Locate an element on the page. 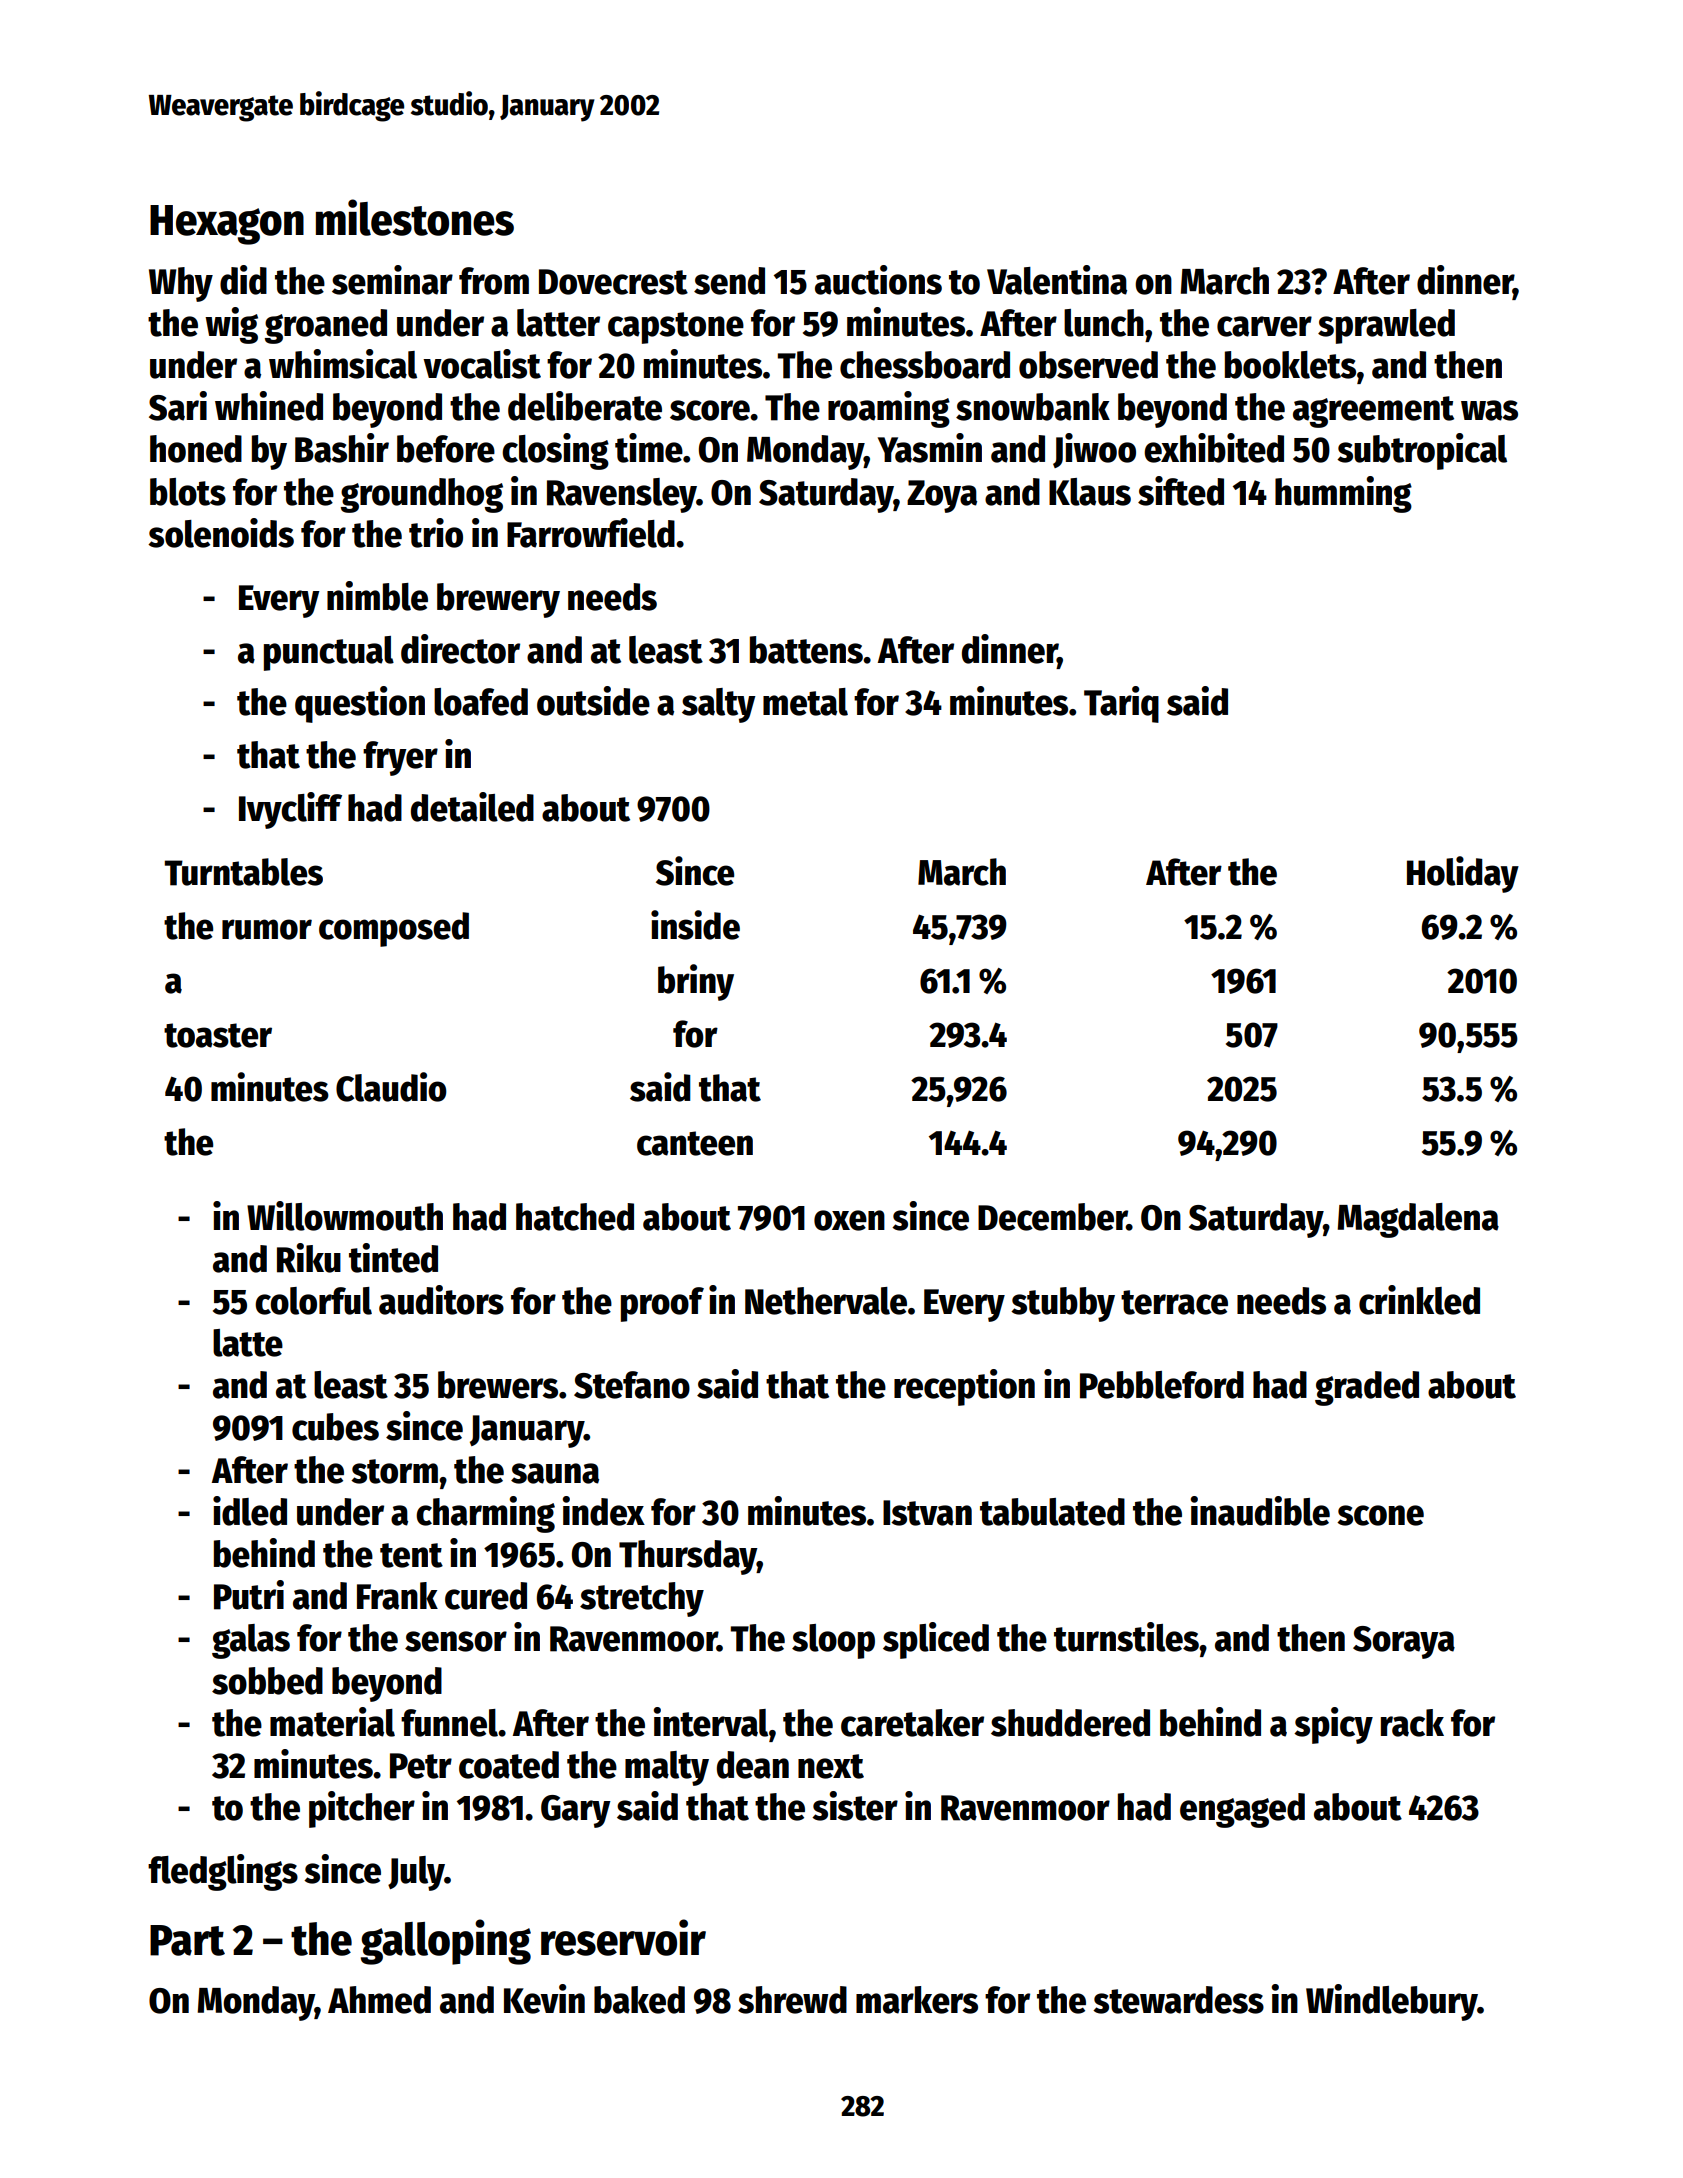 The height and width of the image is (2178, 1683). sprawled is located at coordinates (1386, 326).
